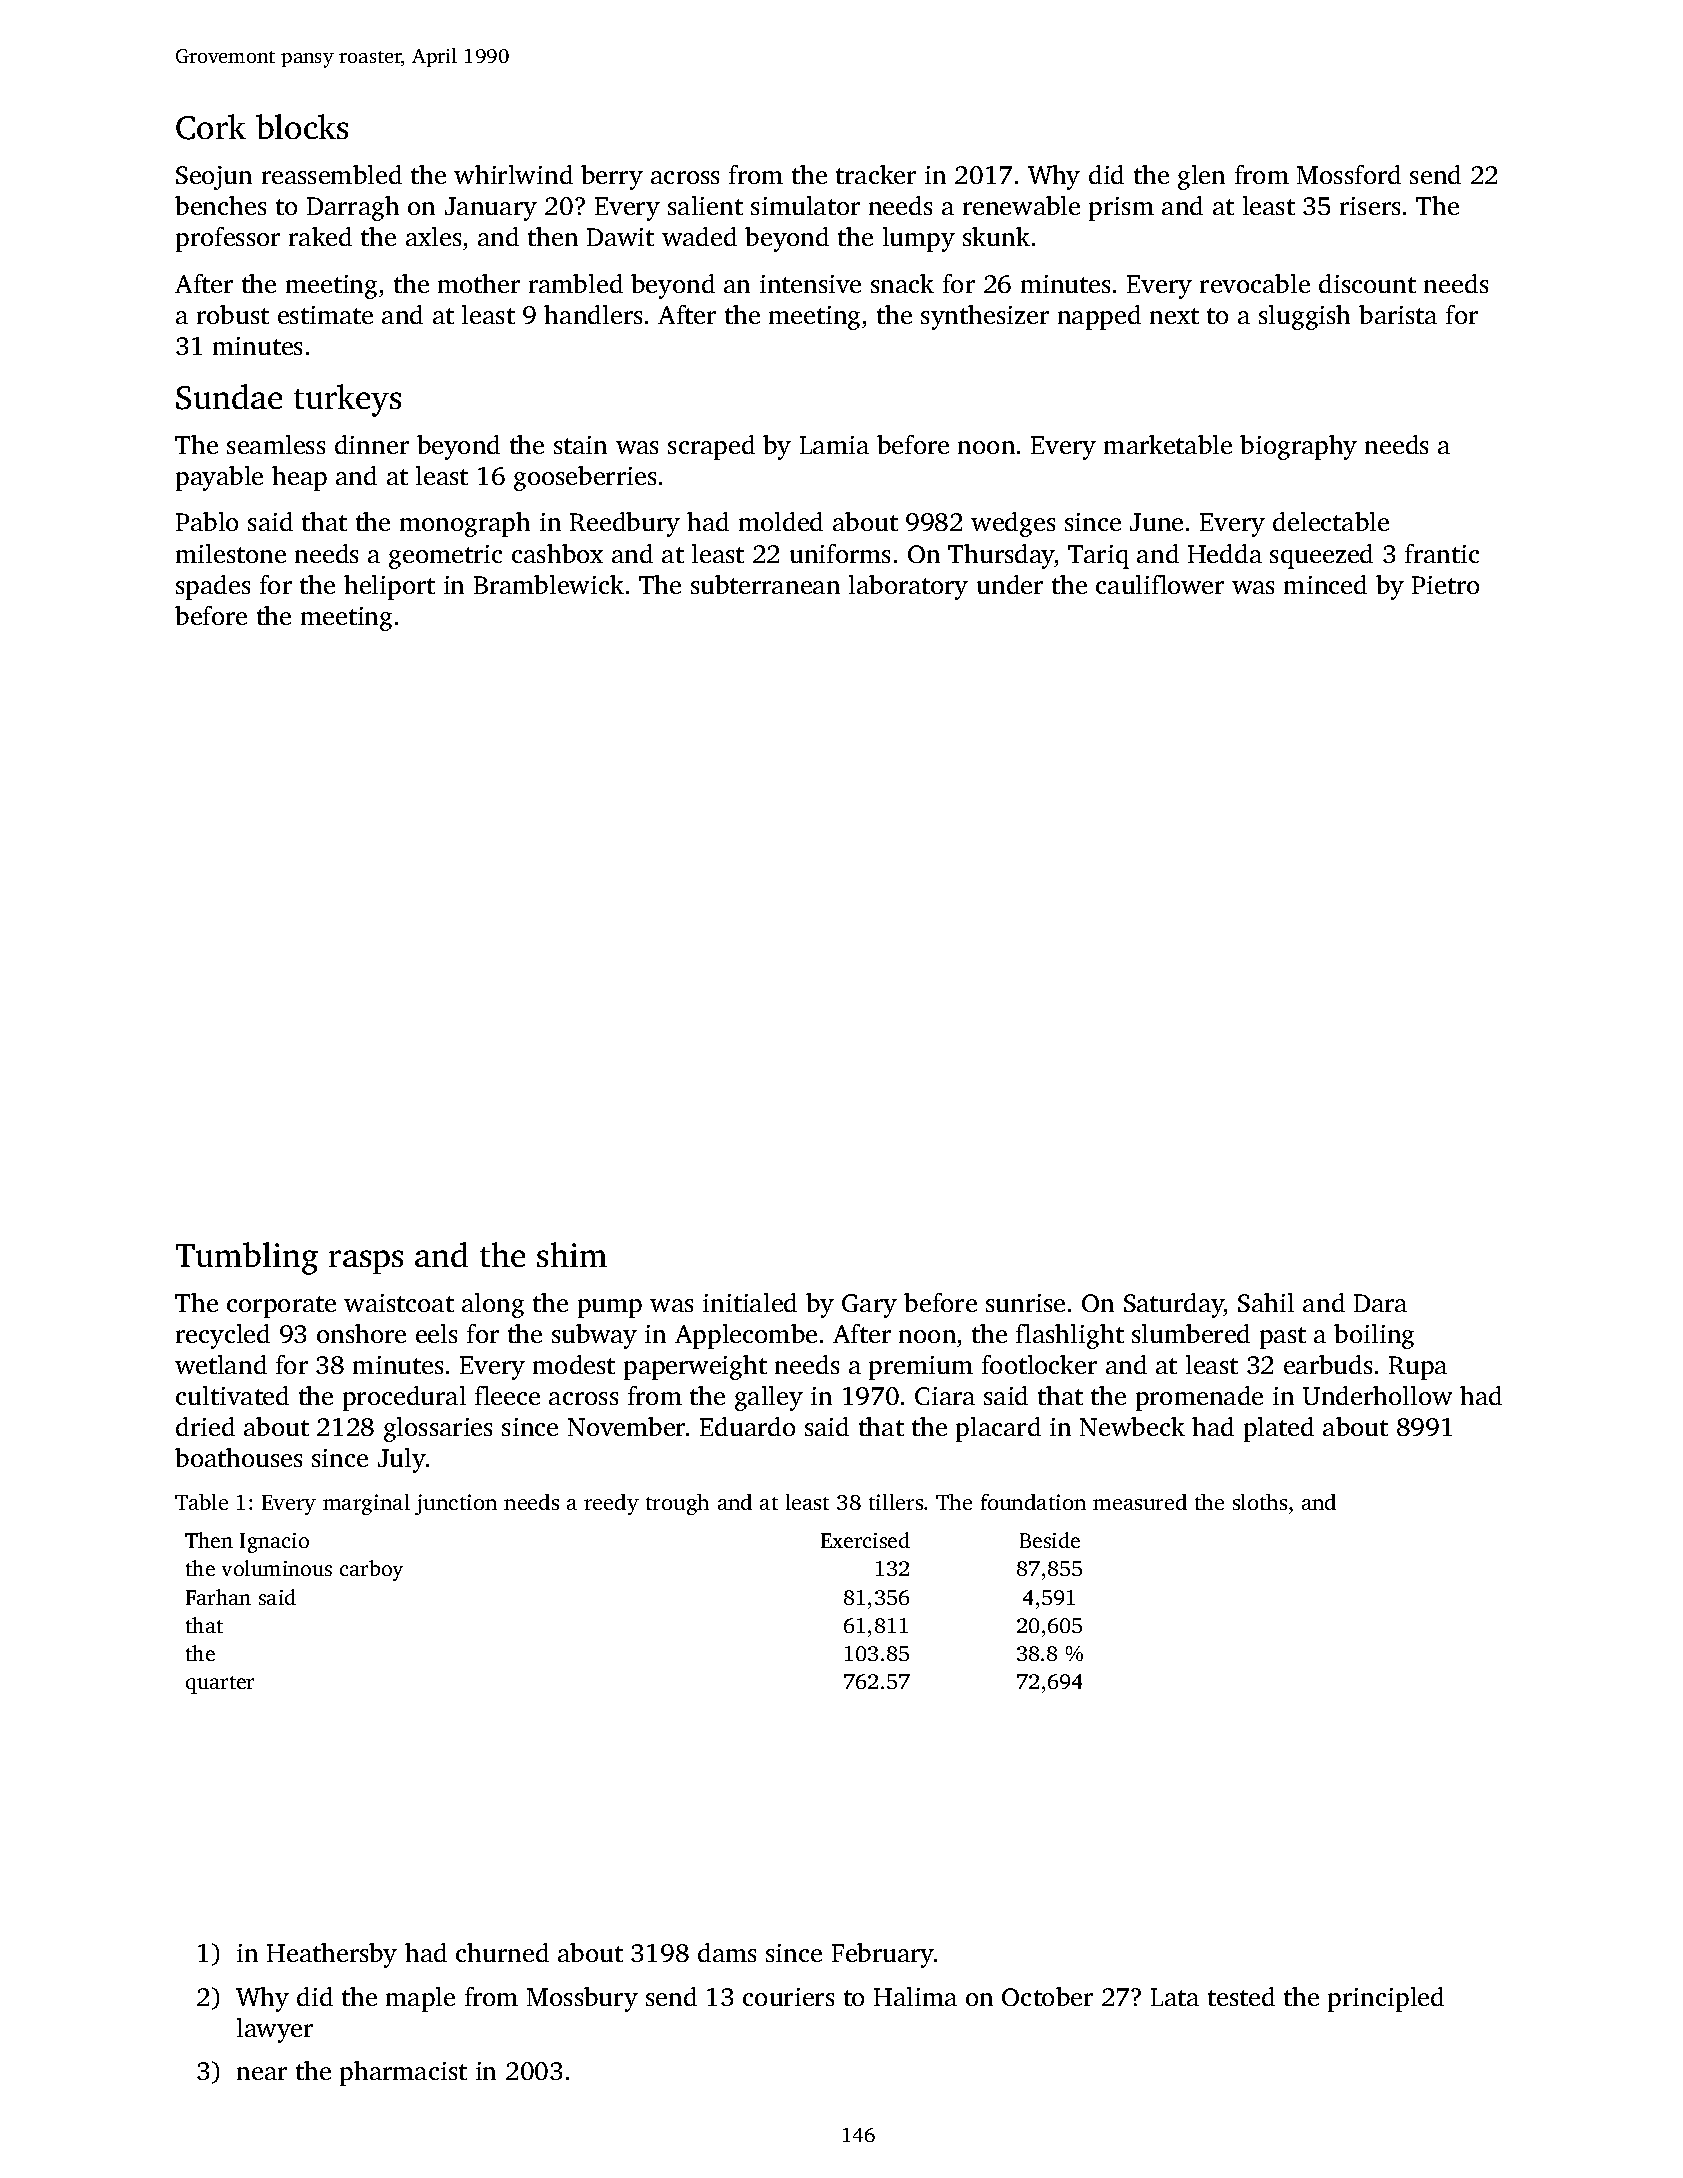 This image has width=1683, height=2178. I want to click on berry, so click(612, 177).
